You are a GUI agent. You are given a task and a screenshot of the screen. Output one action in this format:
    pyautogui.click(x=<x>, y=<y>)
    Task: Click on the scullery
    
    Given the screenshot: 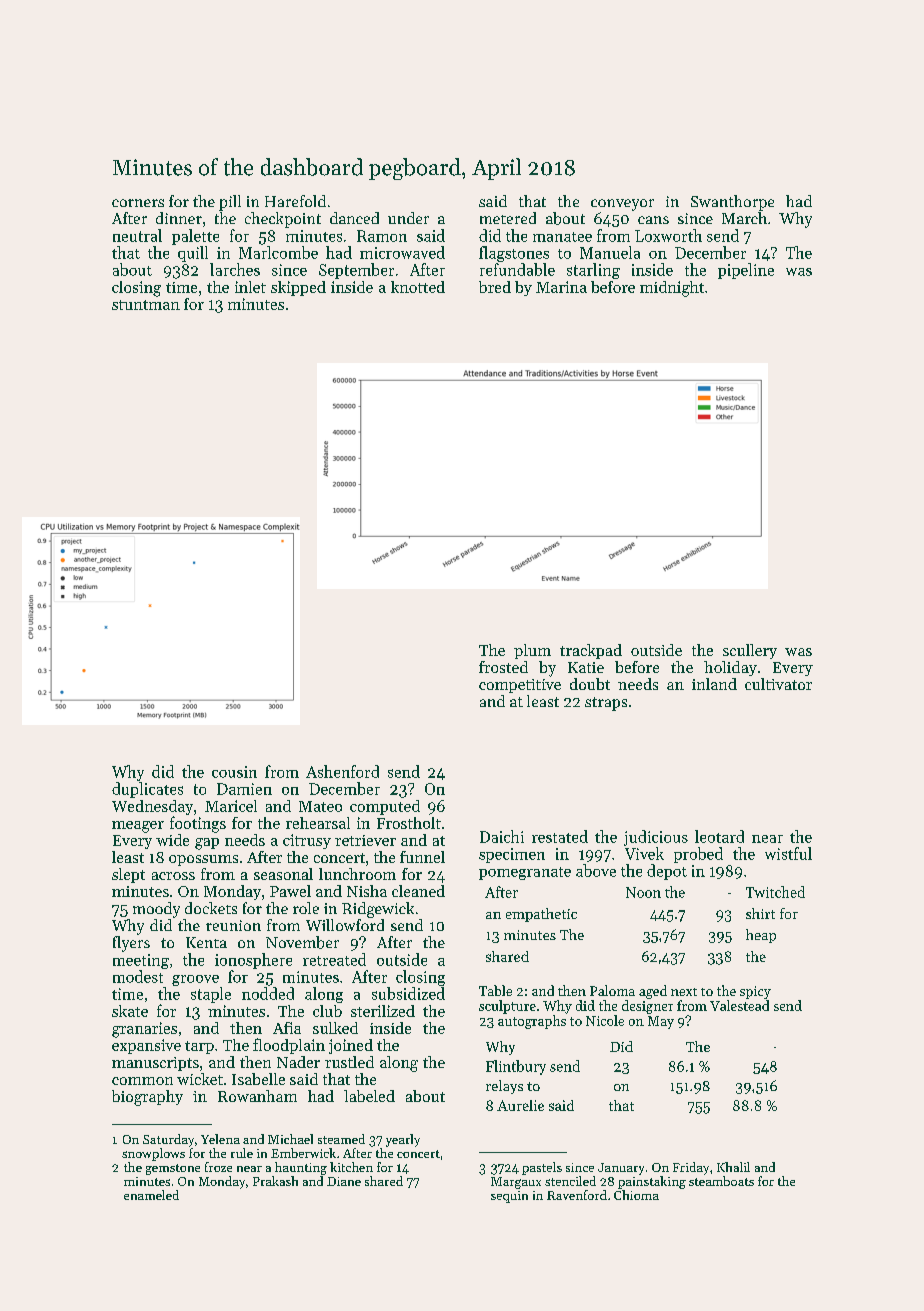 What is the action you would take?
    pyautogui.click(x=750, y=651)
